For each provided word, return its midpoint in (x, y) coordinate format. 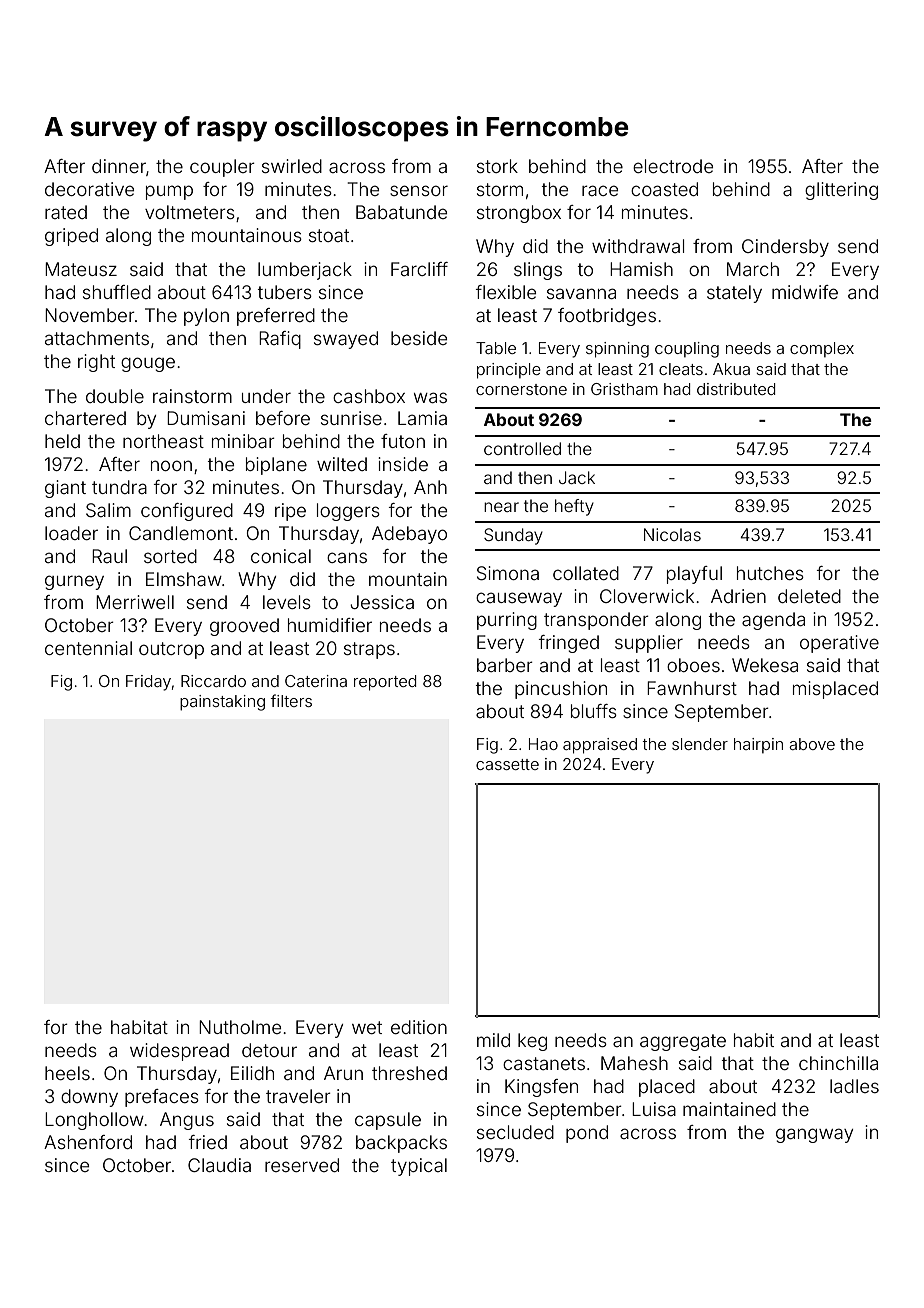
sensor (419, 190)
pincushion (561, 690)
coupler (222, 168)
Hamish (641, 269)
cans (347, 557)
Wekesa (765, 665)
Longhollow (94, 1121)
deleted (809, 596)
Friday (148, 683)
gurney (74, 582)
